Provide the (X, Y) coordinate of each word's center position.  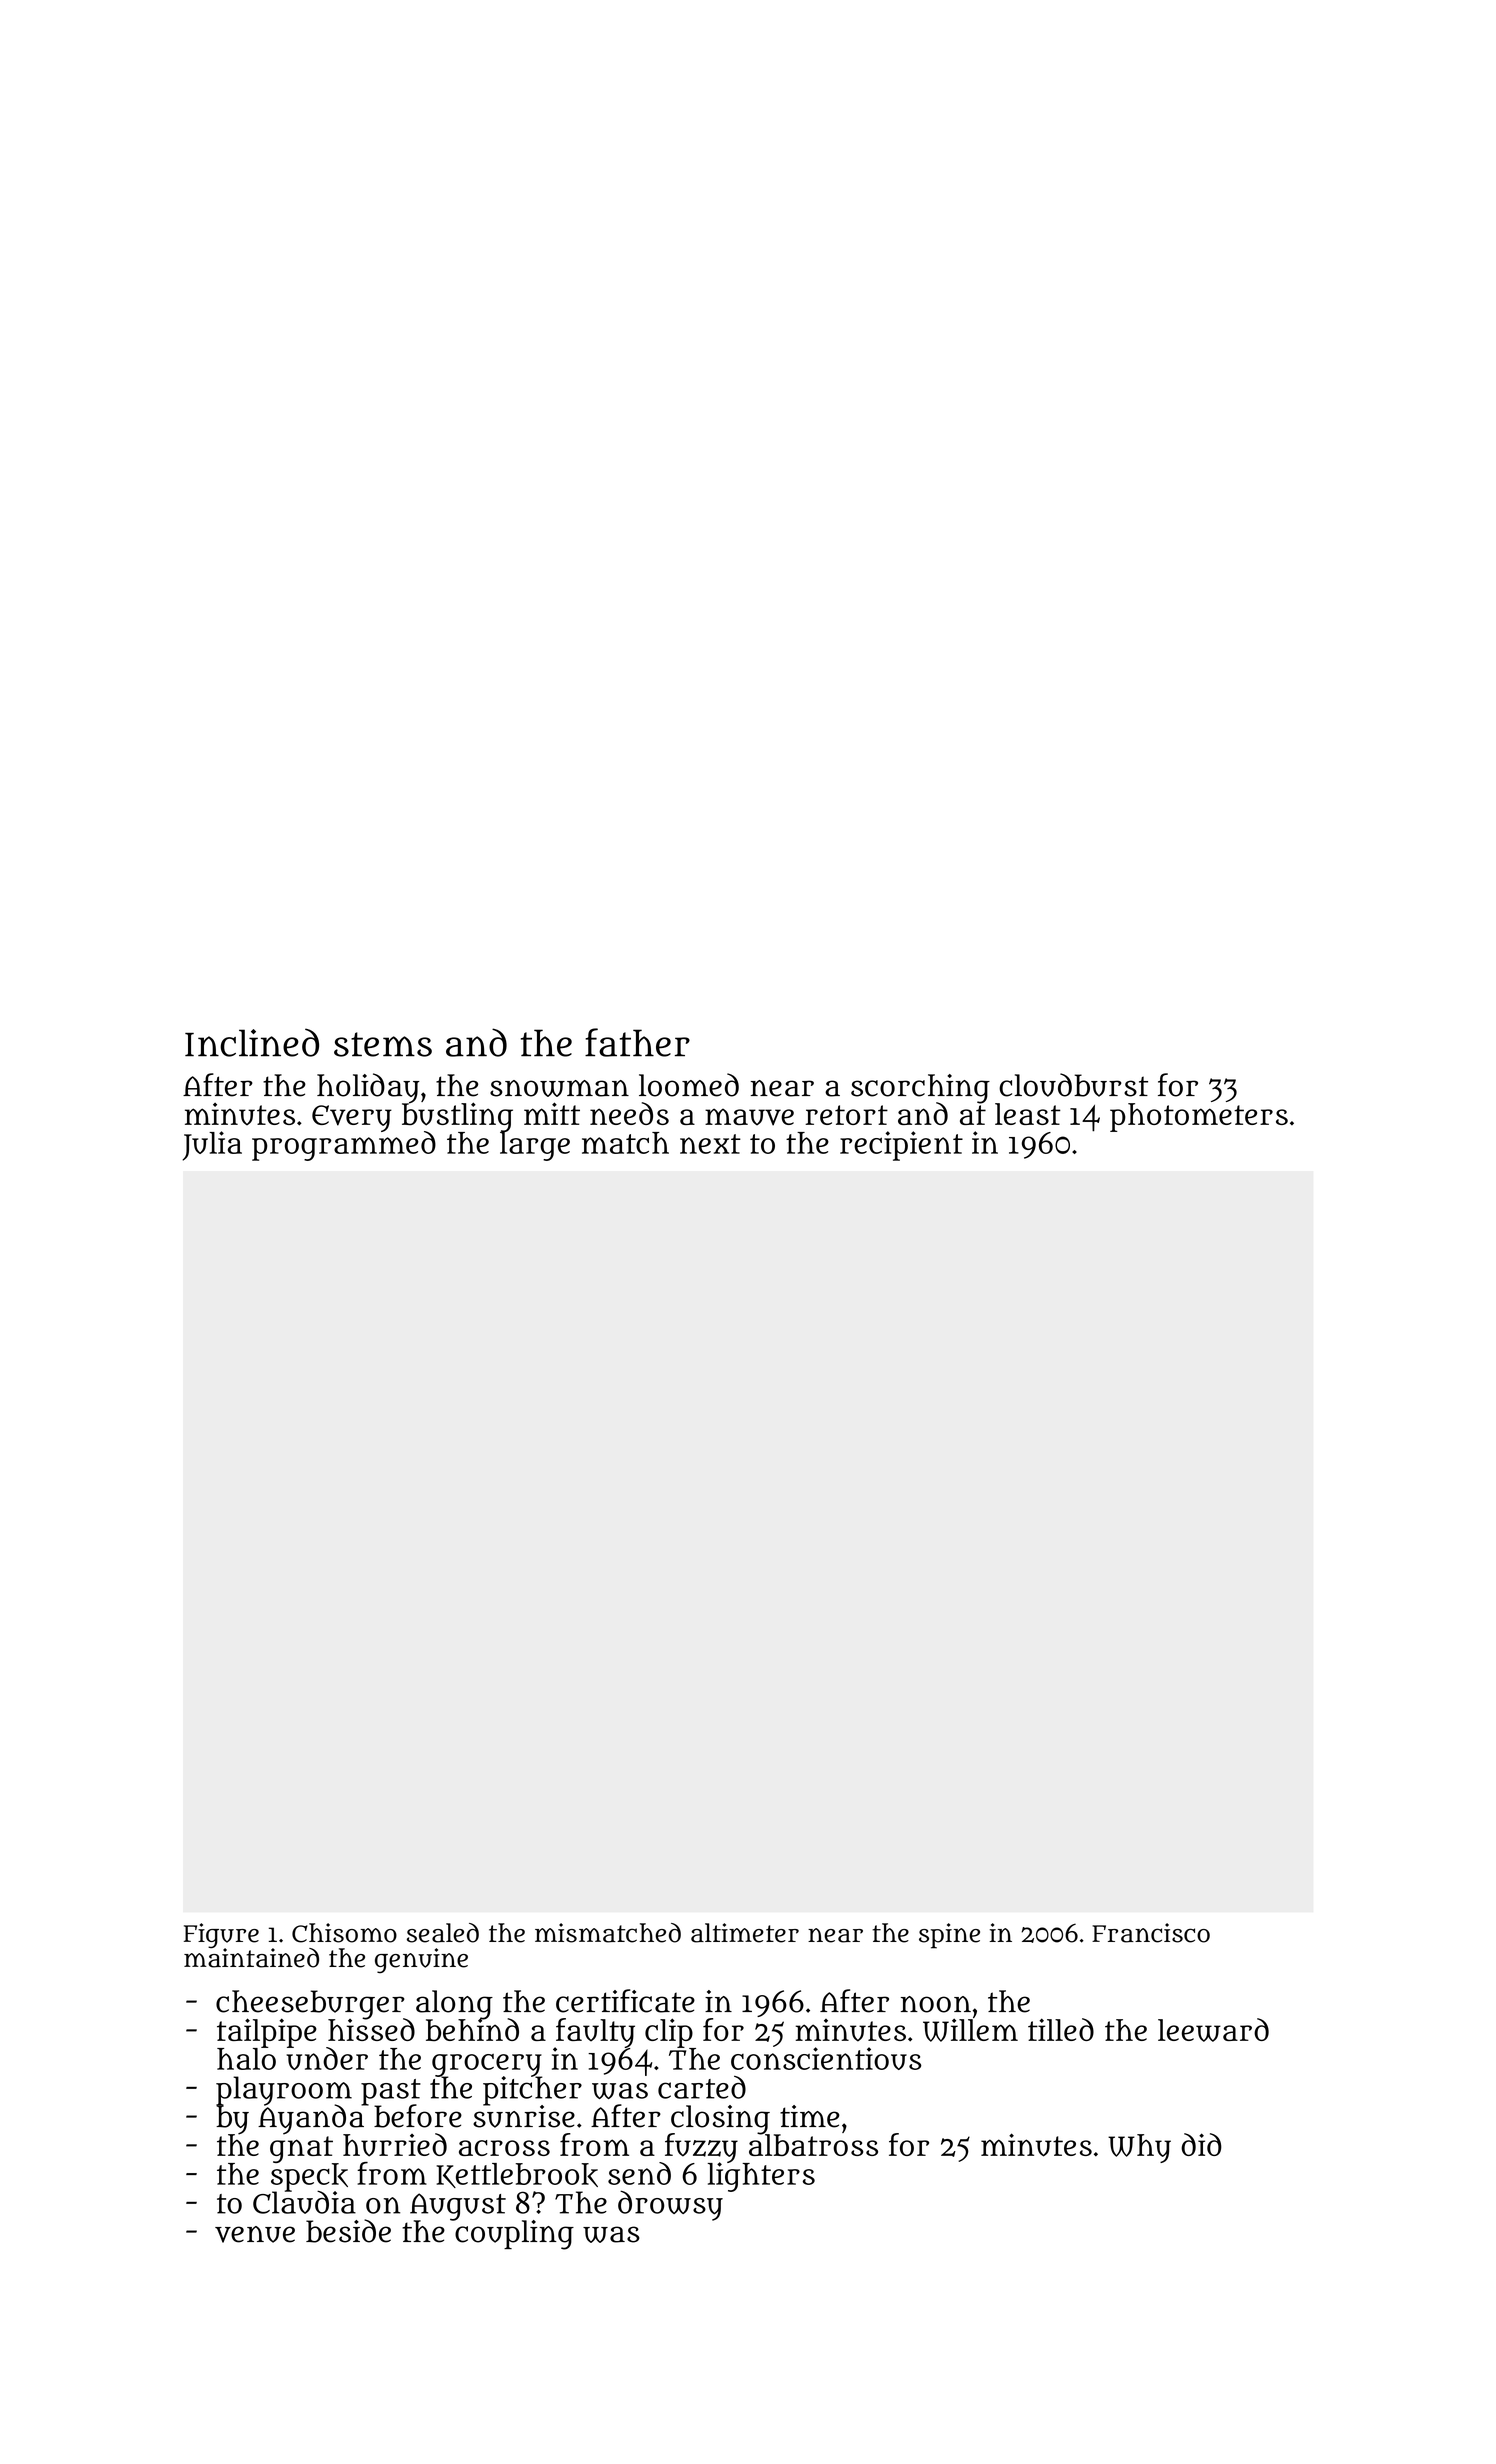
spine (949, 1936)
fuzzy (700, 2148)
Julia (212, 1146)
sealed (443, 1933)
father (637, 1042)
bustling (457, 1117)
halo (246, 2059)
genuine (421, 1960)
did (1201, 2144)
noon (936, 2004)
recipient (901, 1146)
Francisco (1151, 1933)
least (1028, 1114)
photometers (1199, 1117)
